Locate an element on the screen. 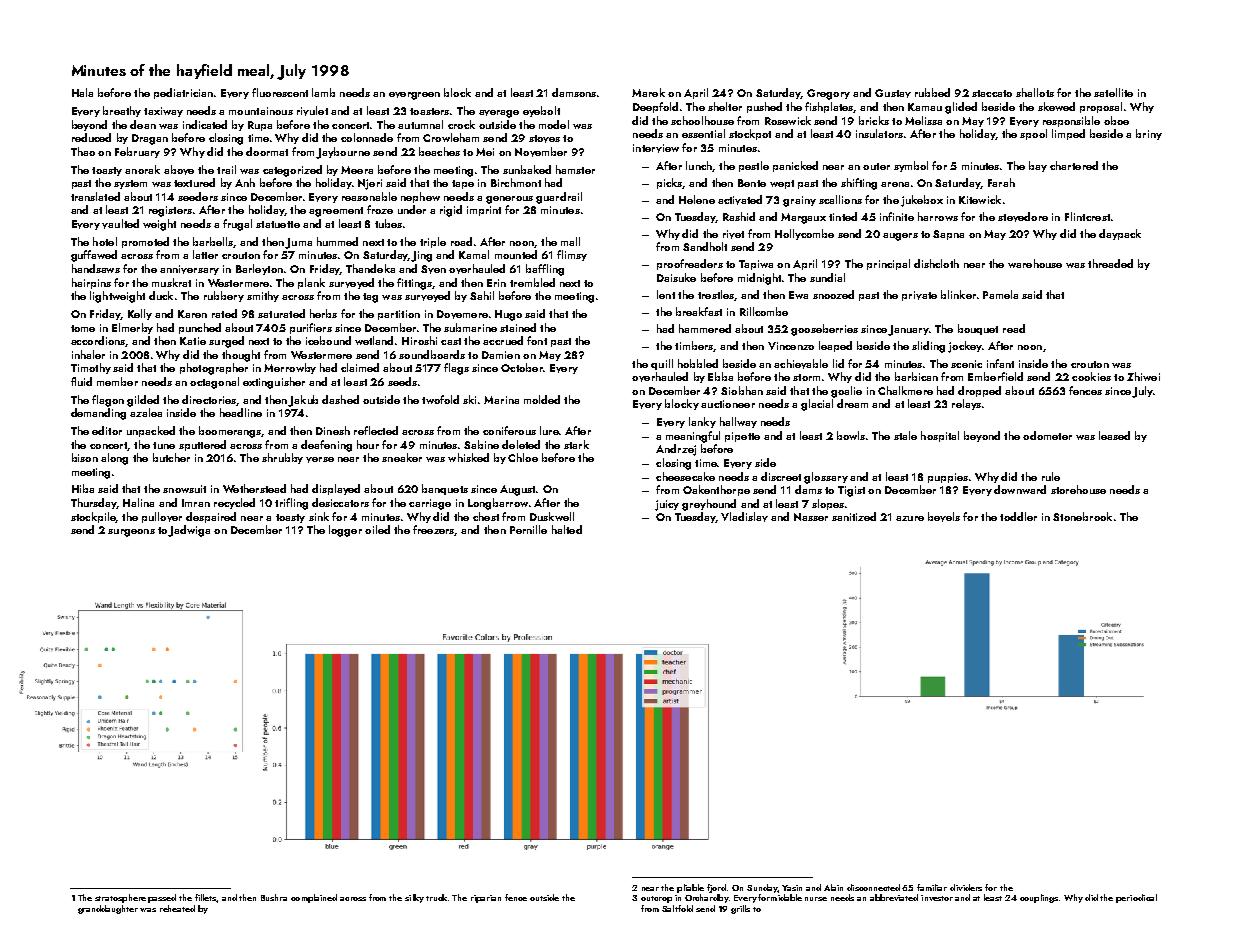 The width and height of the screenshot is (1233, 952). reheated is located at coordinates (177, 908).
